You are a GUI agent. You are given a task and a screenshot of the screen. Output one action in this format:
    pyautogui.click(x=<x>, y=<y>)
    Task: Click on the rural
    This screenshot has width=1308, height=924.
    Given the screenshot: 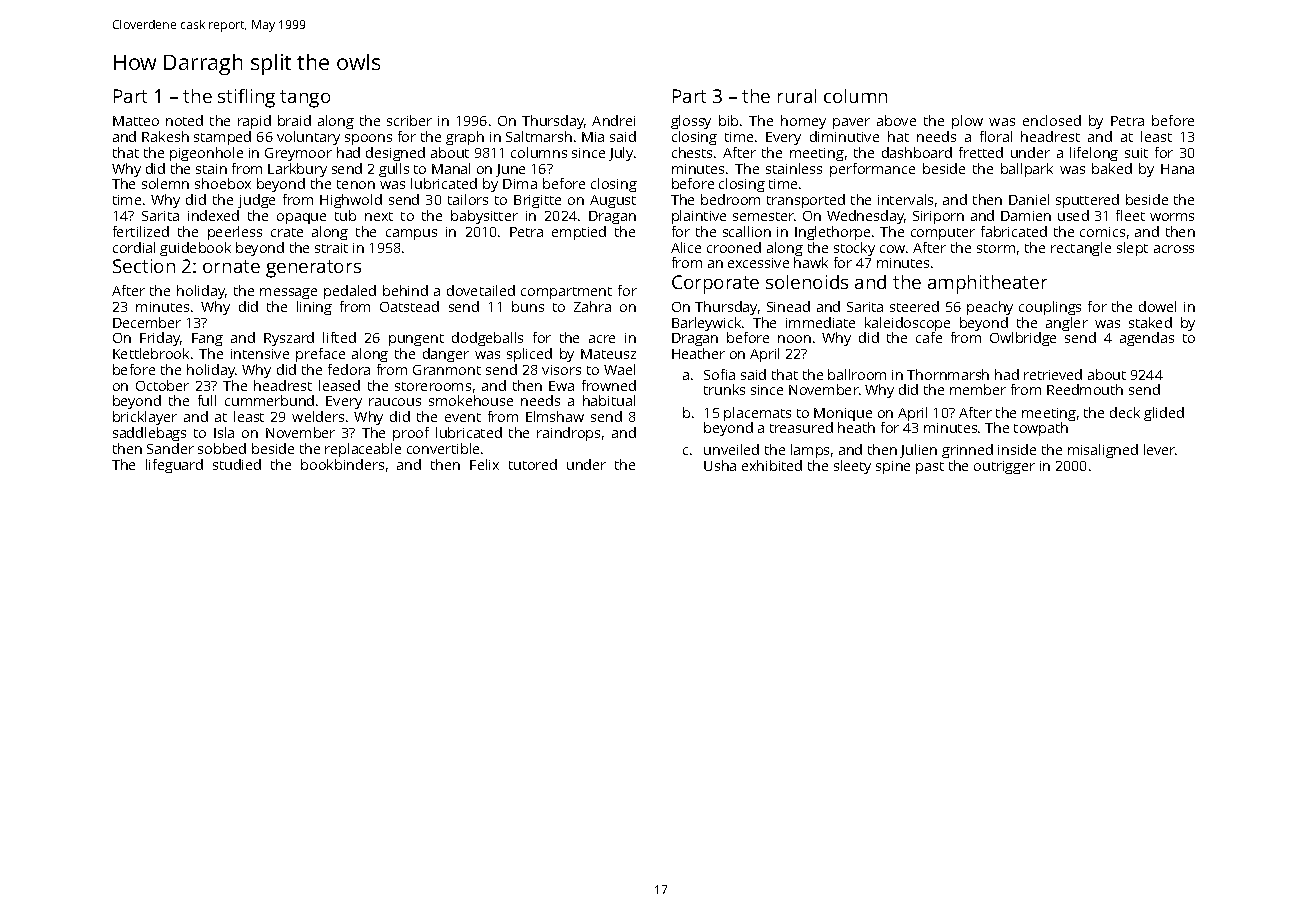 What is the action you would take?
    pyautogui.click(x=797, y=96)
